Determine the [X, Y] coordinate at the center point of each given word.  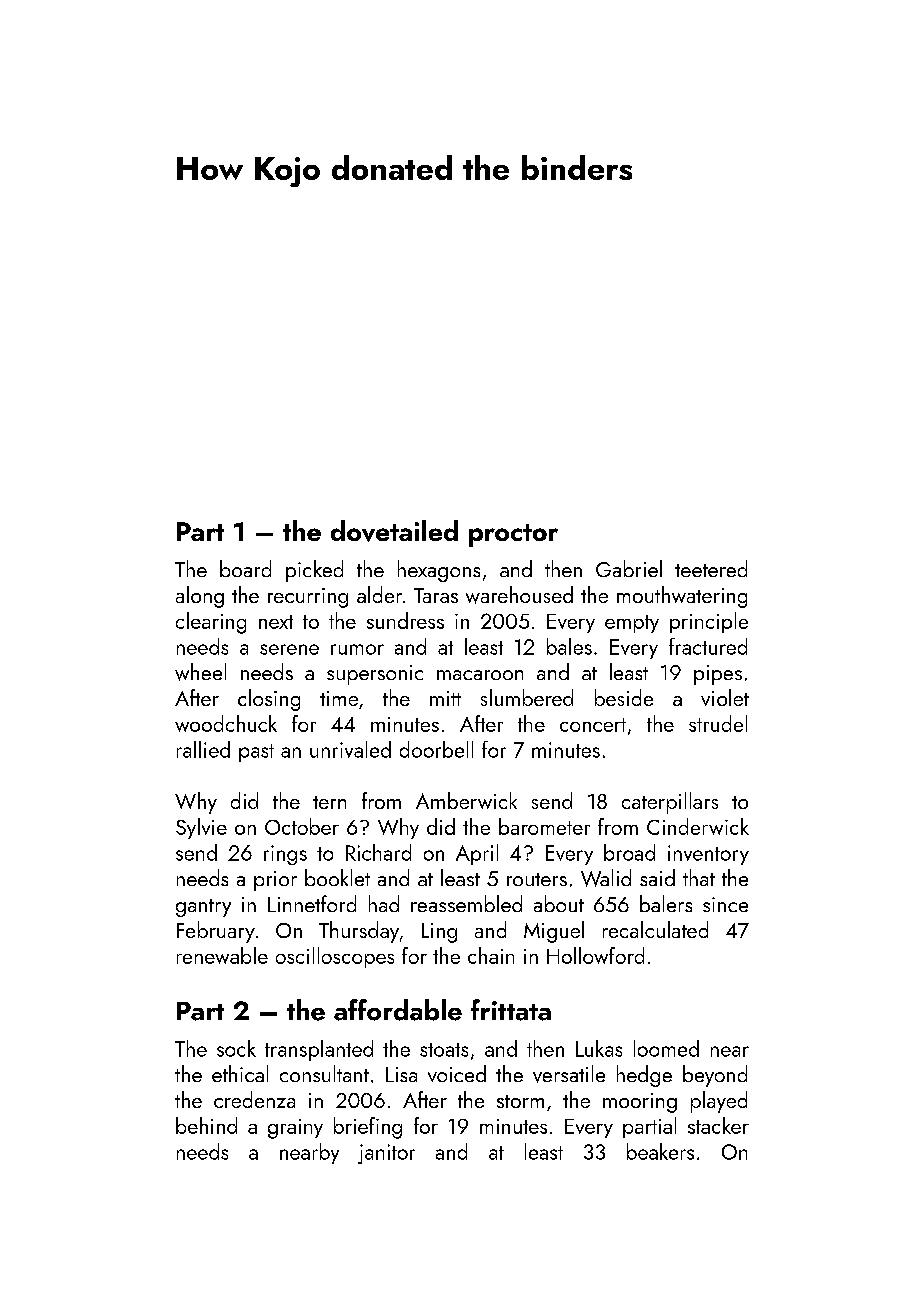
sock [236, 1048]
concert [593, 725]
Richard [378, 852]
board [245, 568]
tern [329, 802]
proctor [513, 535]
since [725, 904]
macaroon [480, 675]
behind [206, 1125]
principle [709, 622]
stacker [718, 1125]
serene [289, 649]
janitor [386, 1154]
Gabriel [629, 568]
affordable [398, 1010]
